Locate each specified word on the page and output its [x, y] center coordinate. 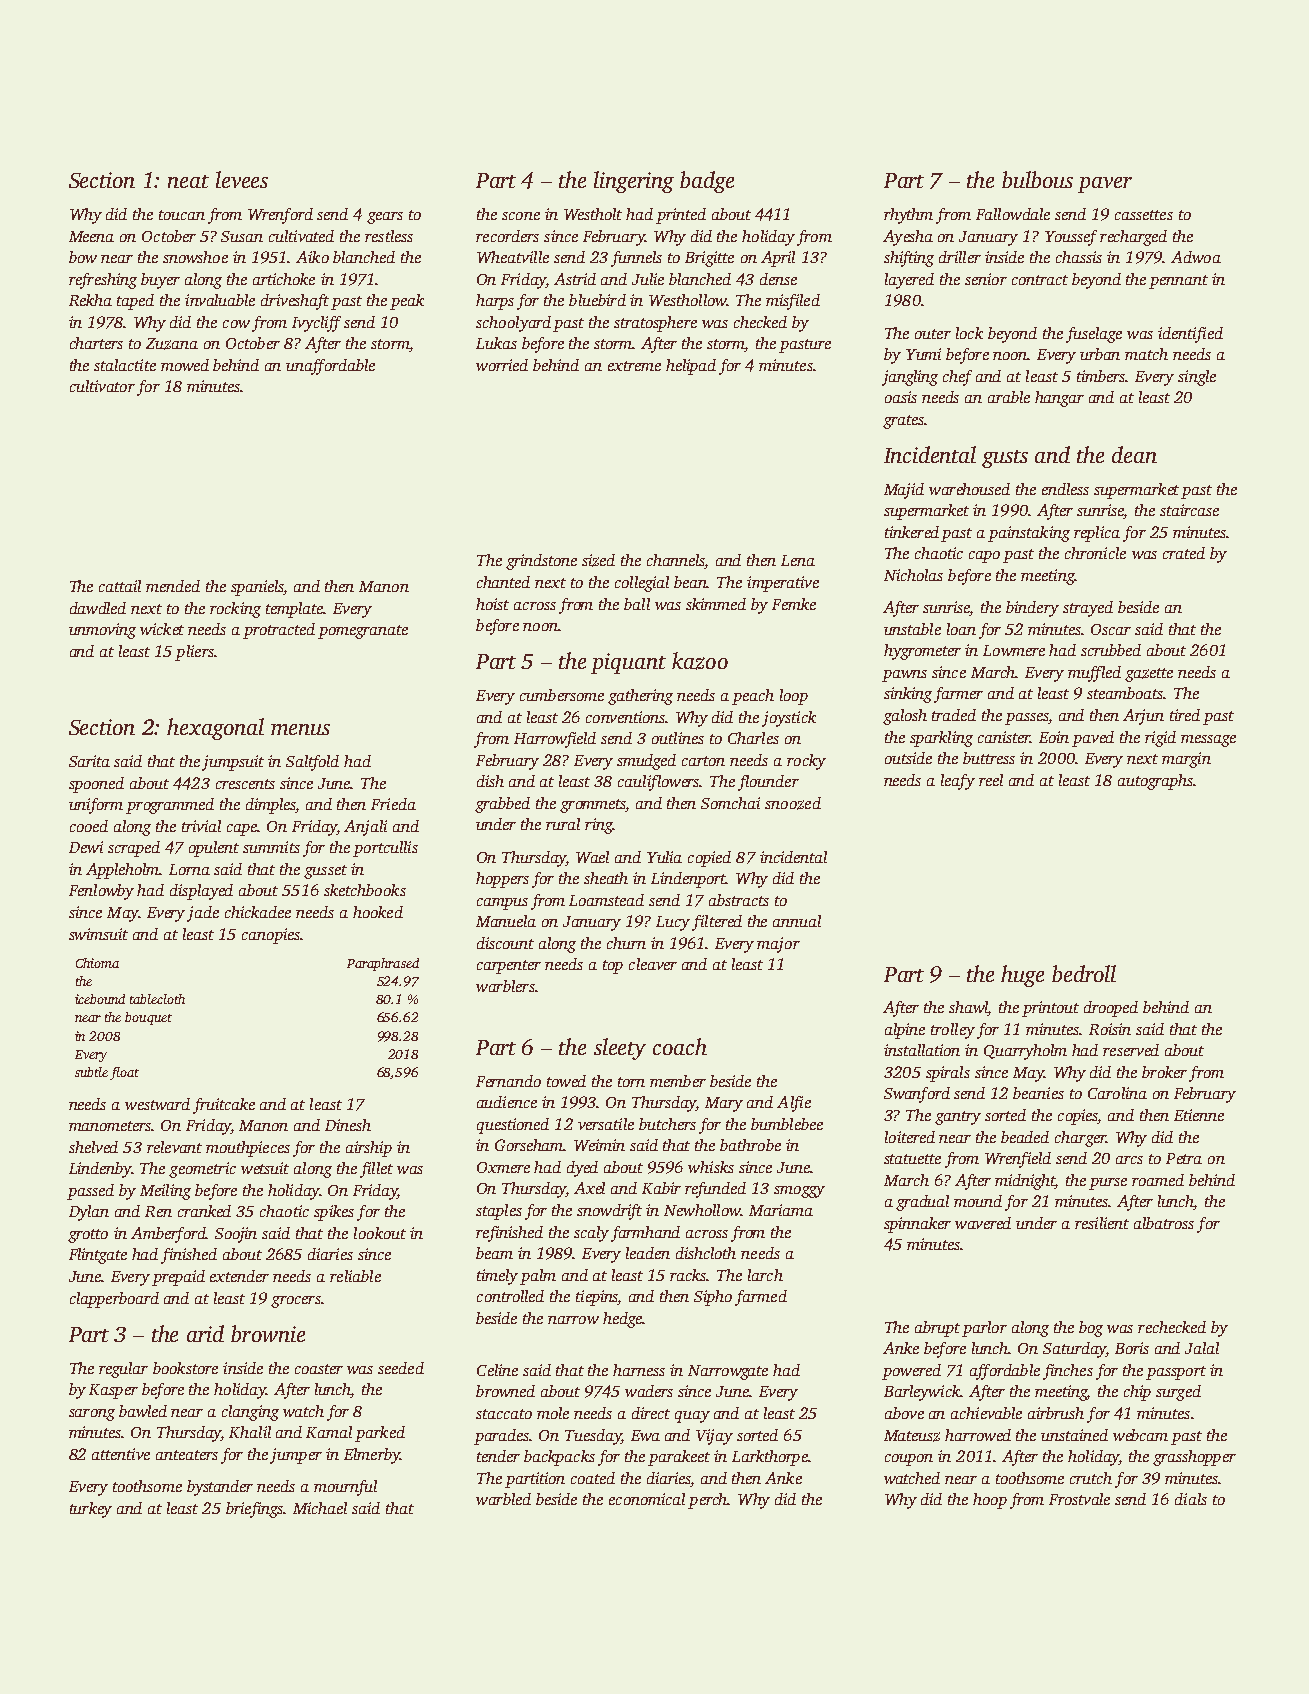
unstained [1074, 1435]
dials [1191, 1499]
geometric [202, 1170]
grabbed [502, 805]
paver [1105, 185]
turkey [91, 1510]
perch [708, 1501]
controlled [510, 1296]
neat [188, 181]
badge [707, 182]
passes [1027, 719]
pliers [194, 653]
